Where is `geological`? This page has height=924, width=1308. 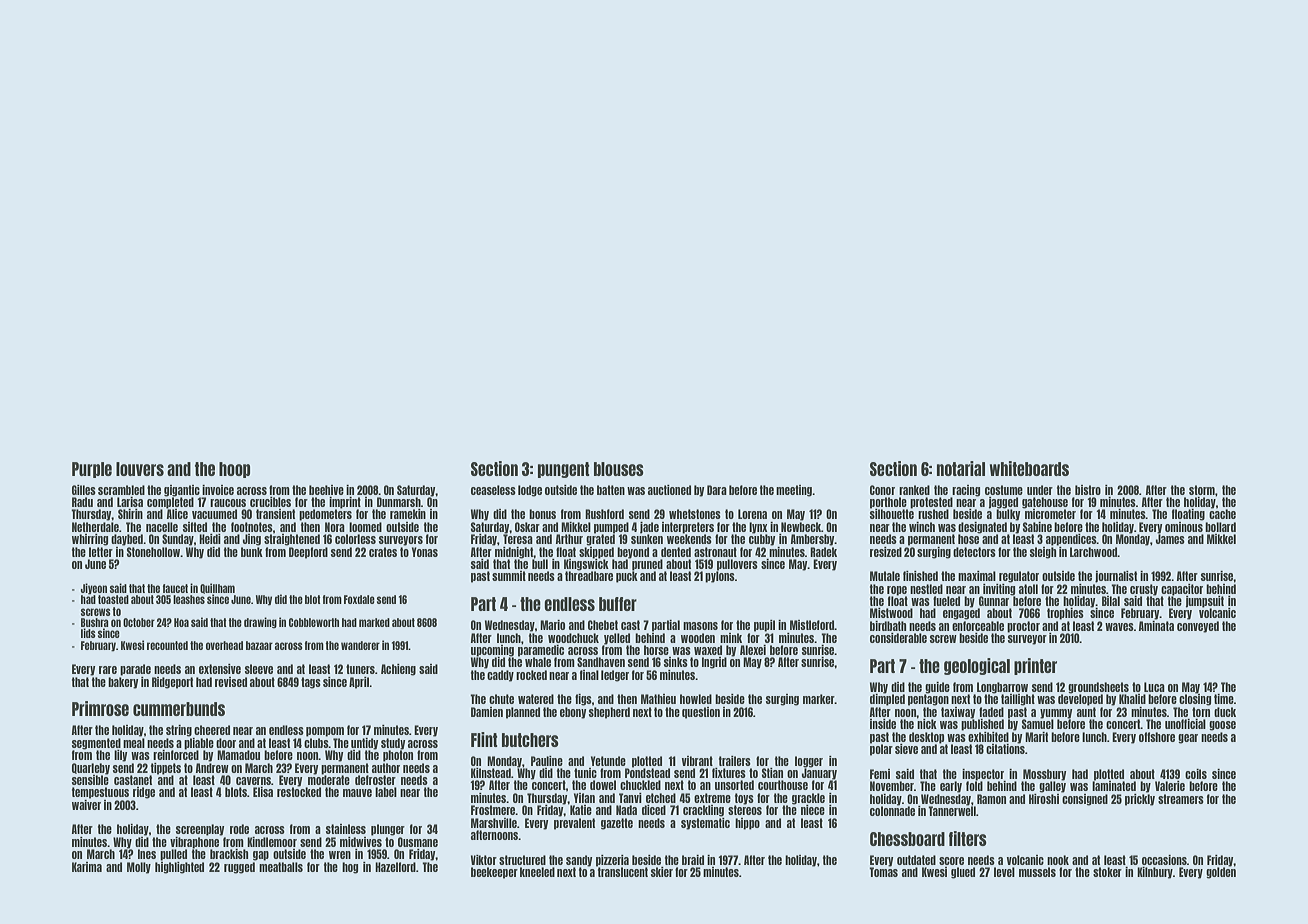
geological is located at coordinates (977, 666).
